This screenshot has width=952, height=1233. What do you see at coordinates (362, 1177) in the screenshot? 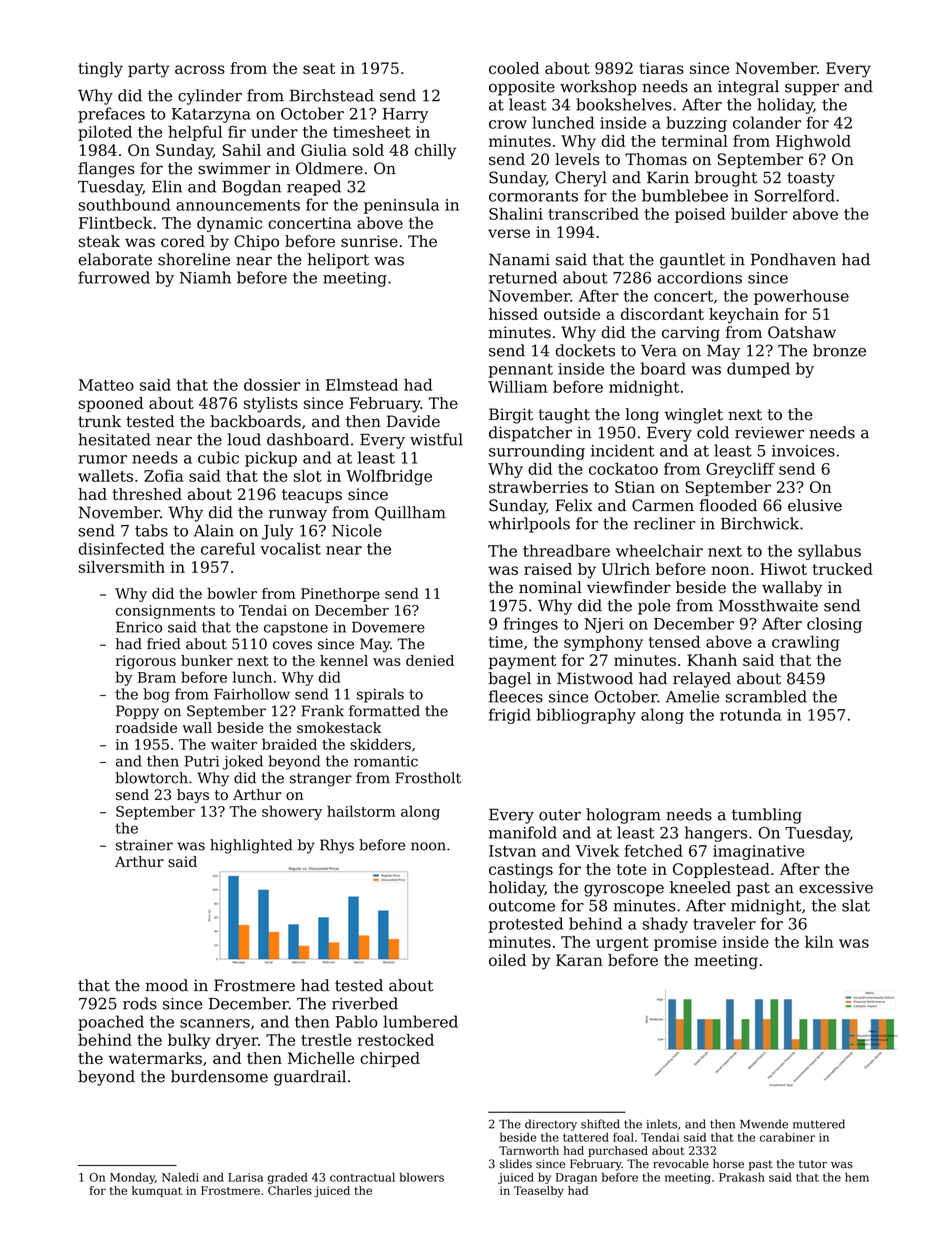
I see `contractual` at bounding box center [362, 1177].
